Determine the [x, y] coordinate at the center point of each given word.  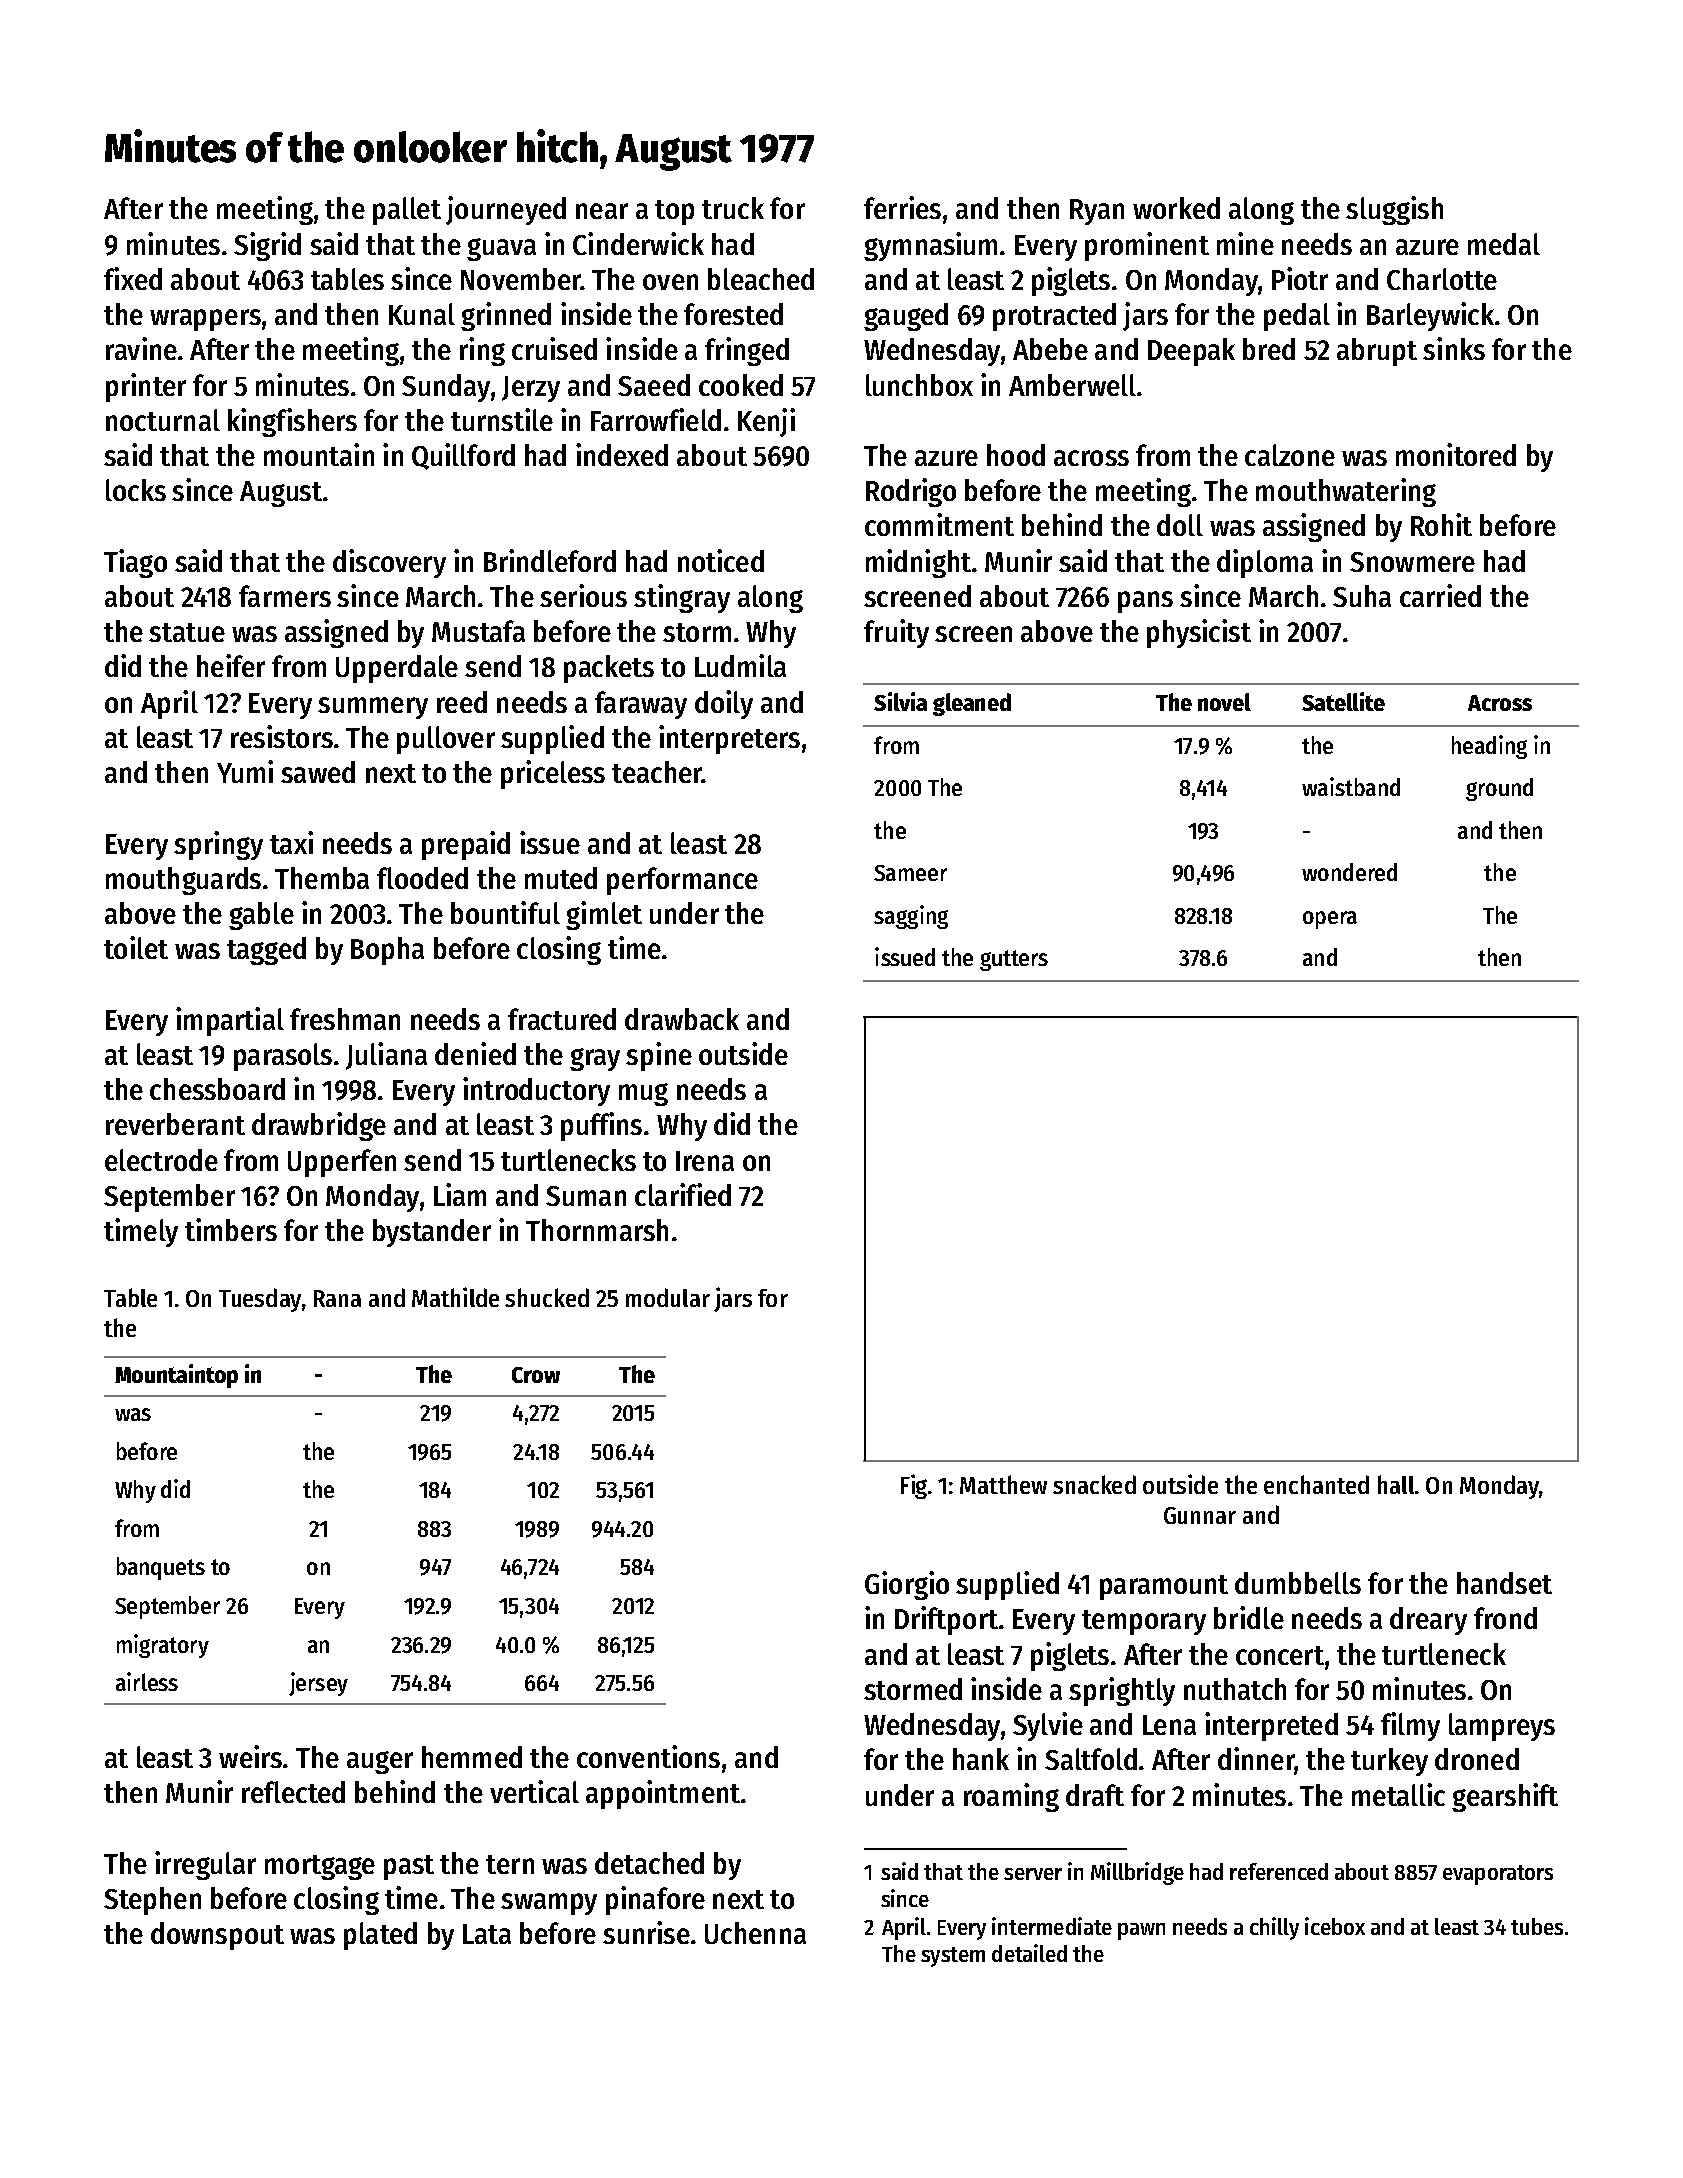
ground [1499, 789]
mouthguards [183, 881]
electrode [161, 1160]
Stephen [152, 1901]
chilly [1274, 1928]
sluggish [1394, 210]
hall [1396, 1484]
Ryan [1097, 212]
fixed [133, 278]
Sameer [910, 873]
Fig [914, 1486]
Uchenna [755, 1933]
